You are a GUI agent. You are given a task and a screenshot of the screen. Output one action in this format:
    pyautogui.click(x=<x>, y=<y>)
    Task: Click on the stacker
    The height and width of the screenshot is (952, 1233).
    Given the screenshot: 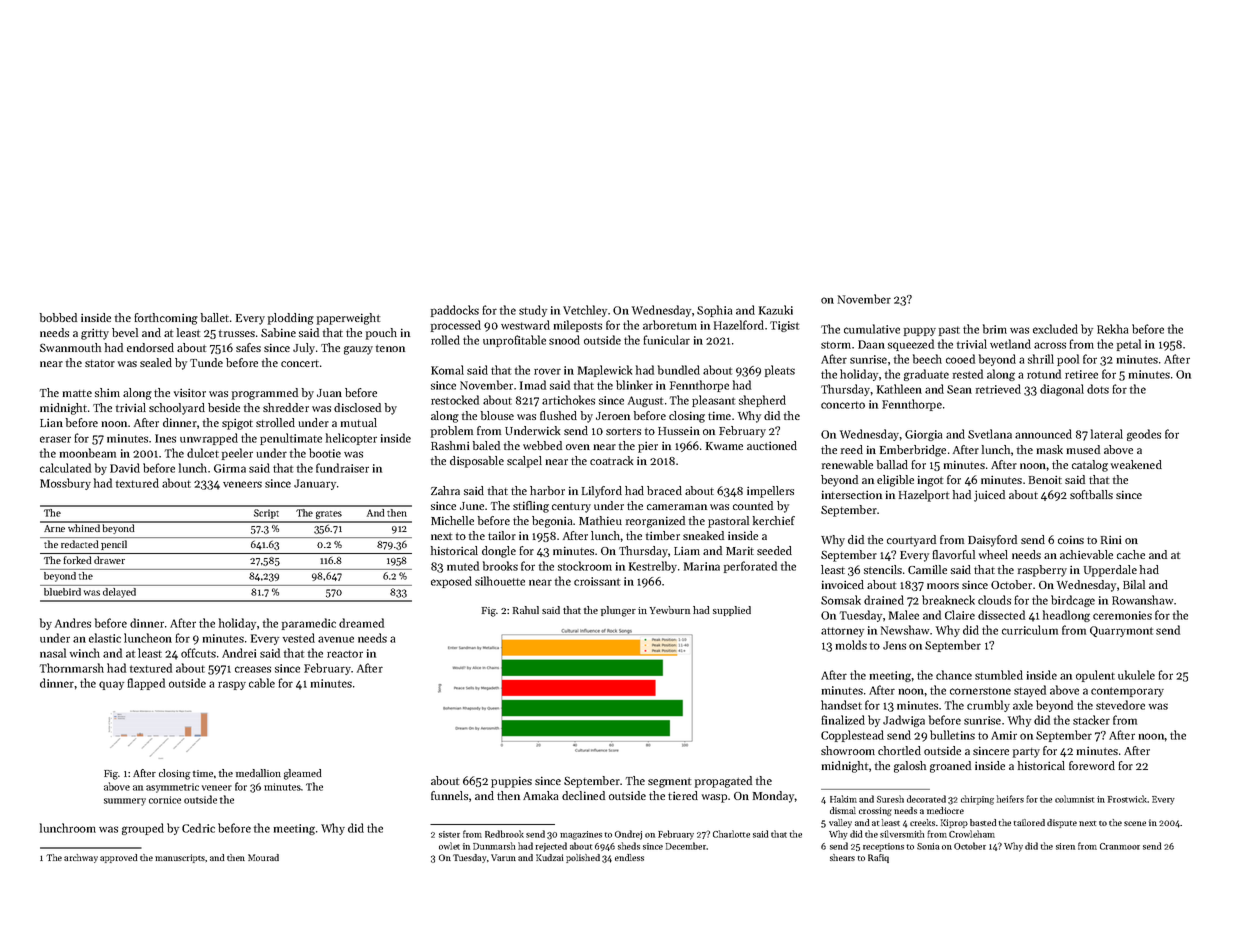 What is the action you would take?
    pyautogui.click(x=1091, y=720)
